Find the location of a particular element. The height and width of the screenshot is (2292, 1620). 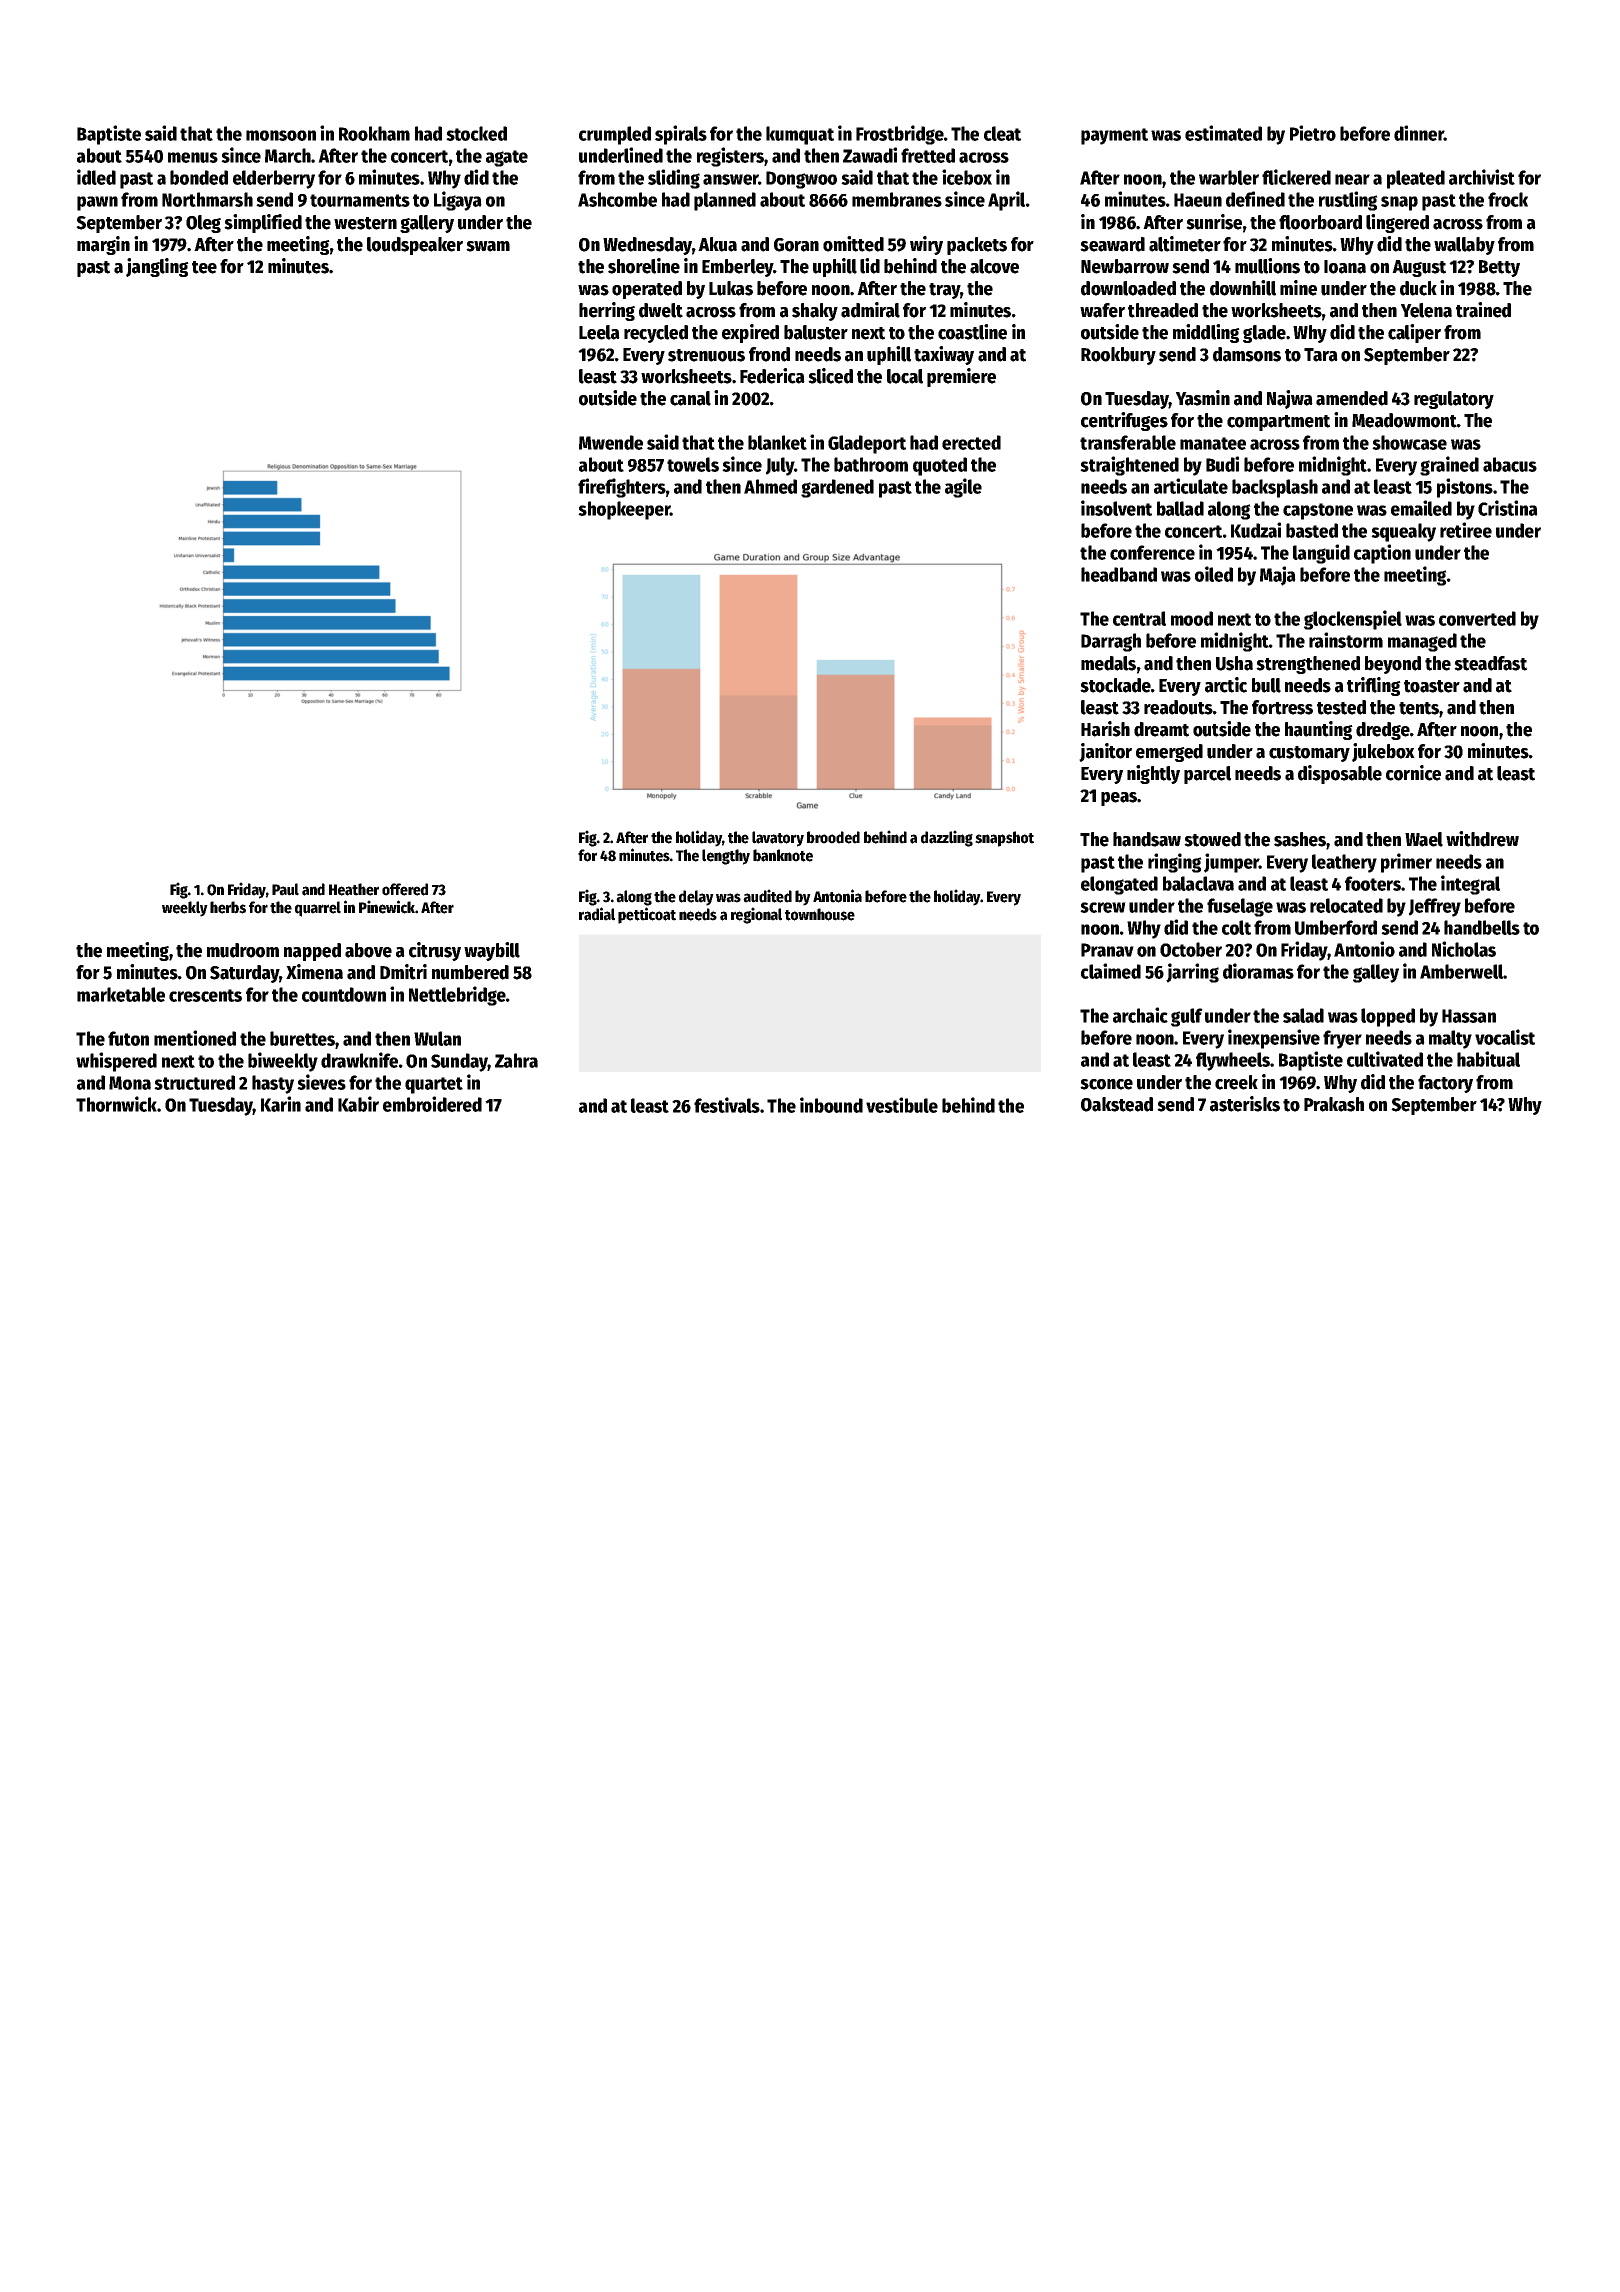

Thornwick is located at coordinates (116, 1104).
